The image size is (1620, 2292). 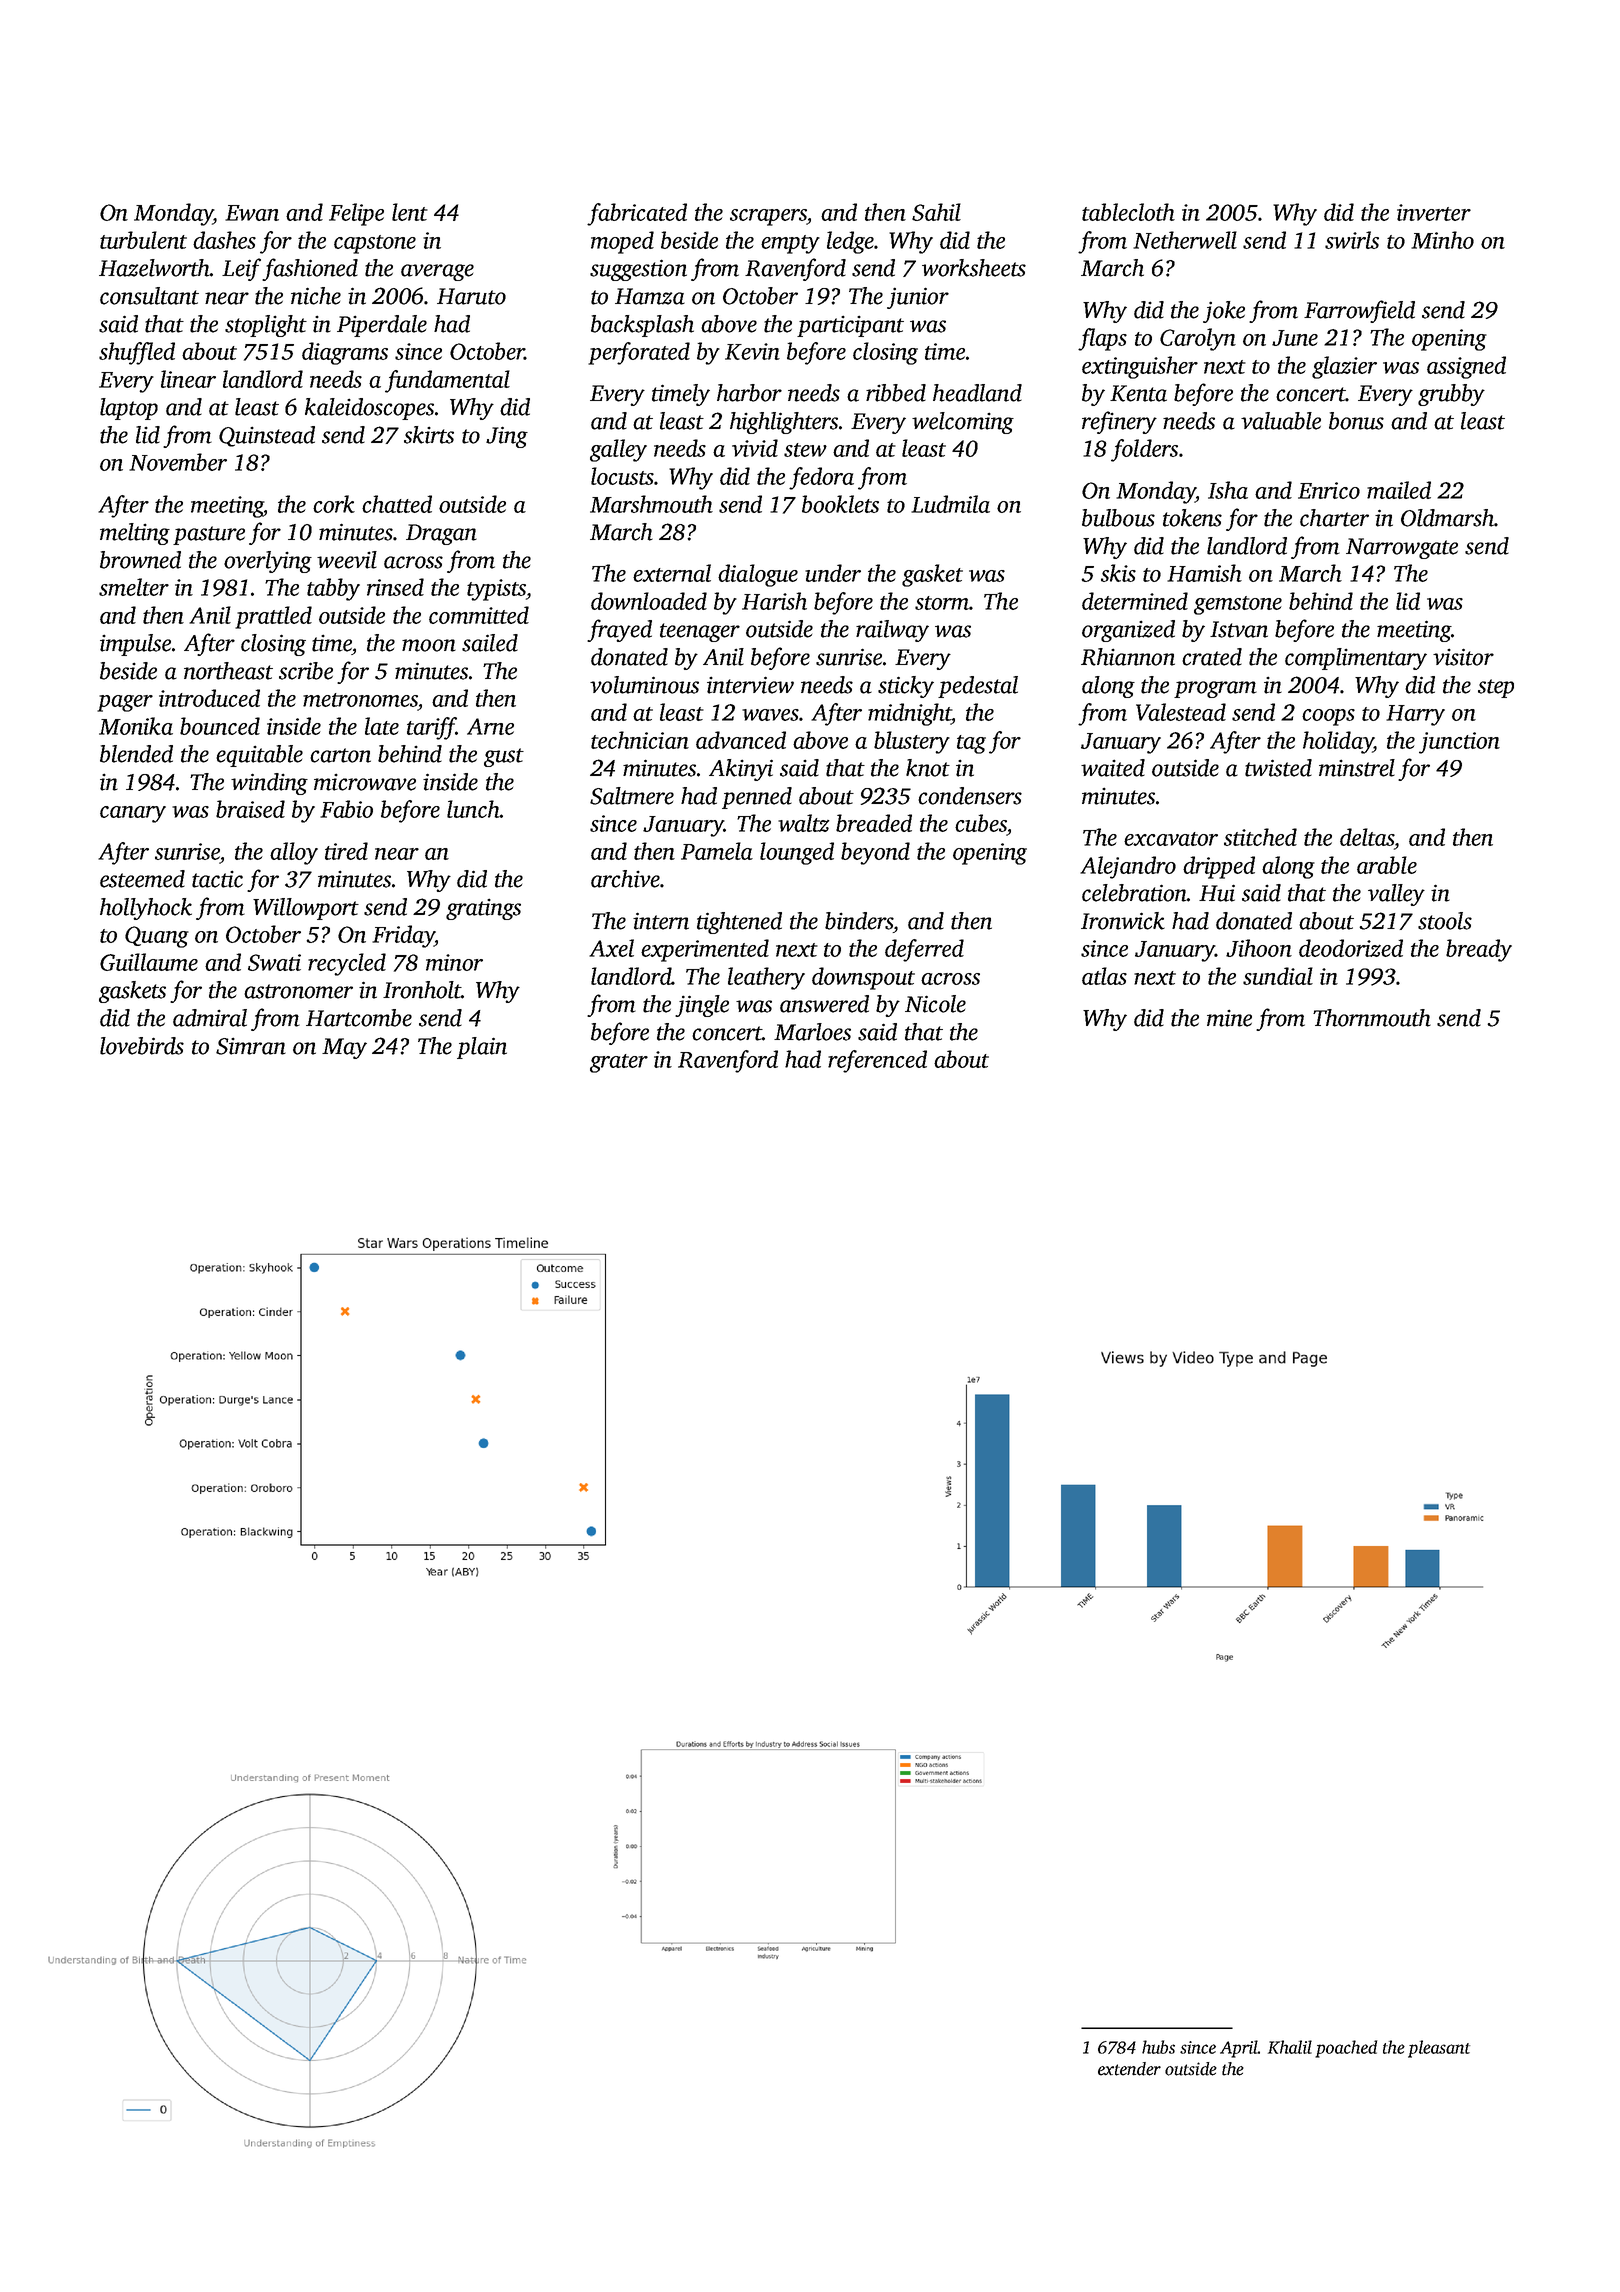 I want to click on pleasant, so click(x=1439, y=2049).
